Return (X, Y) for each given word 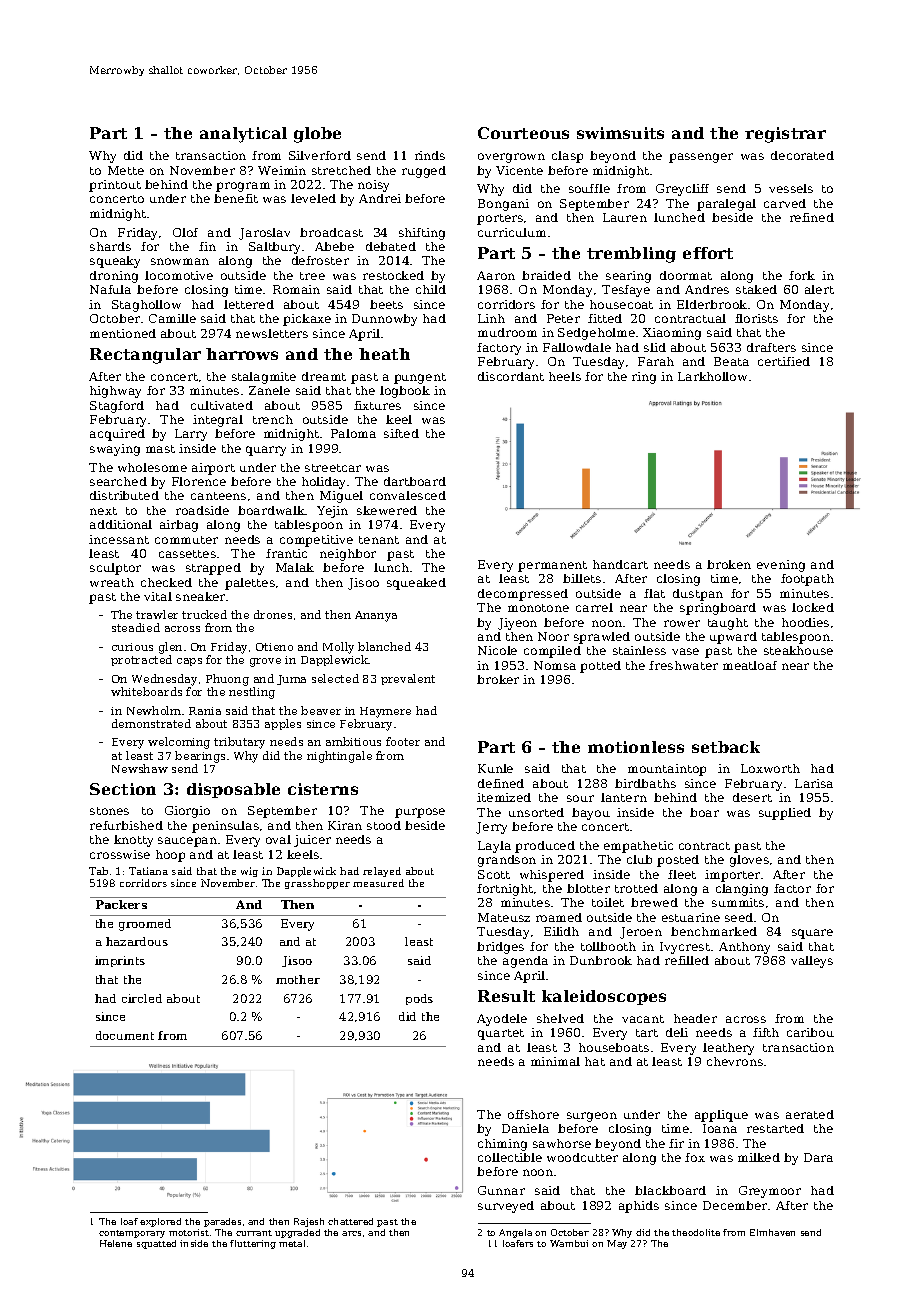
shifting (422, 234)
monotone (538, 608)
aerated (810, 1114)
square (812, 934)
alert (819, 289)
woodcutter (582, 1157)
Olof (185, 232)
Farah (656, 361)
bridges (500, 948)
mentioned (123, 333)
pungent (420, 378)
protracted (141, 660)
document (125, 1035)
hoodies (805, 622)
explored (160, 1222)
